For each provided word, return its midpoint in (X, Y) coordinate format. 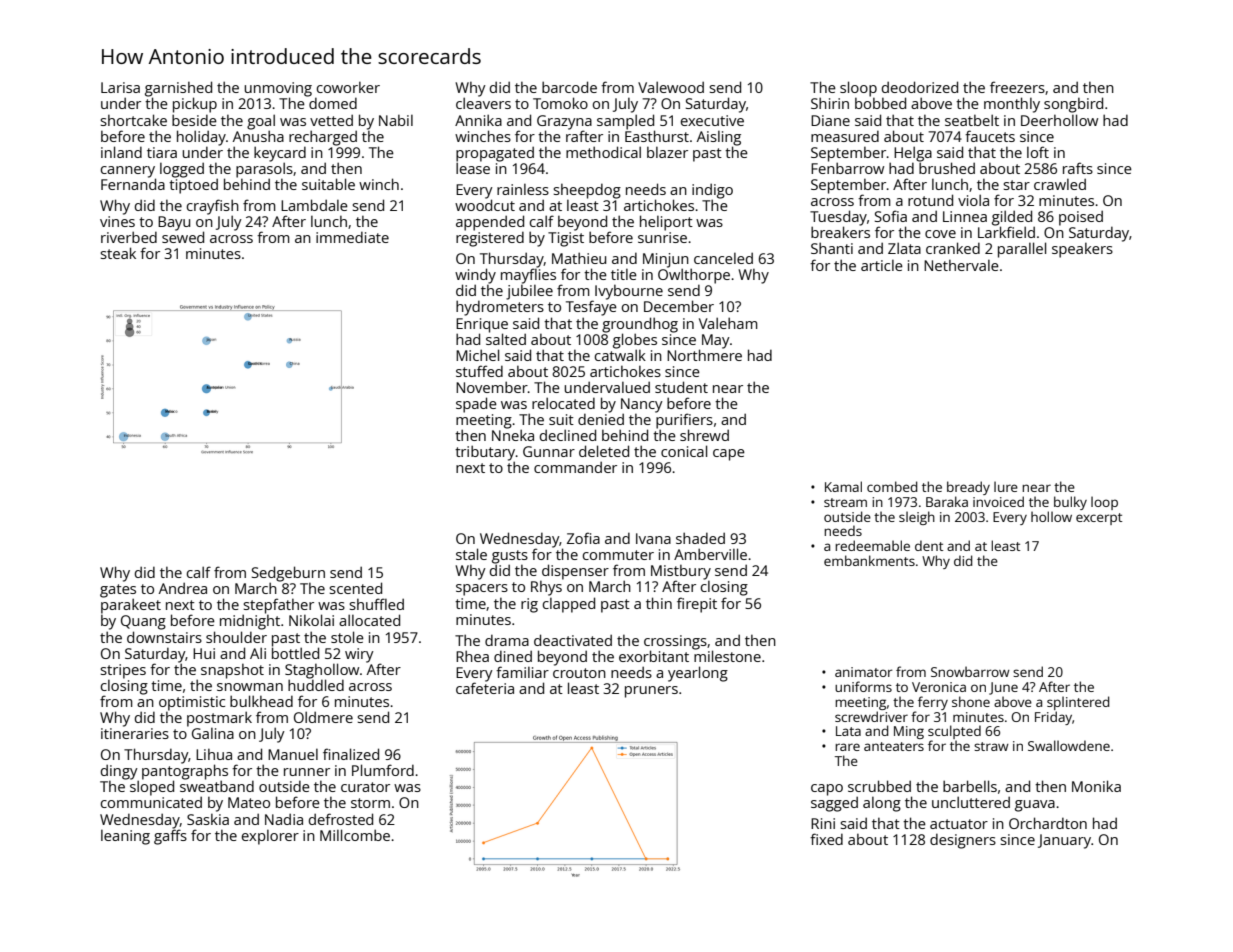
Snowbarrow (970, 671)
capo (827, 790)
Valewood (671, 87)
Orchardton (1048, 823)
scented (355, 588)
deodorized (920, 87)
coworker (348, 87)
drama (507, 640)
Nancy (642, 405)
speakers (1082, 250)
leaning (125, 837)
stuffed (479, 371)
